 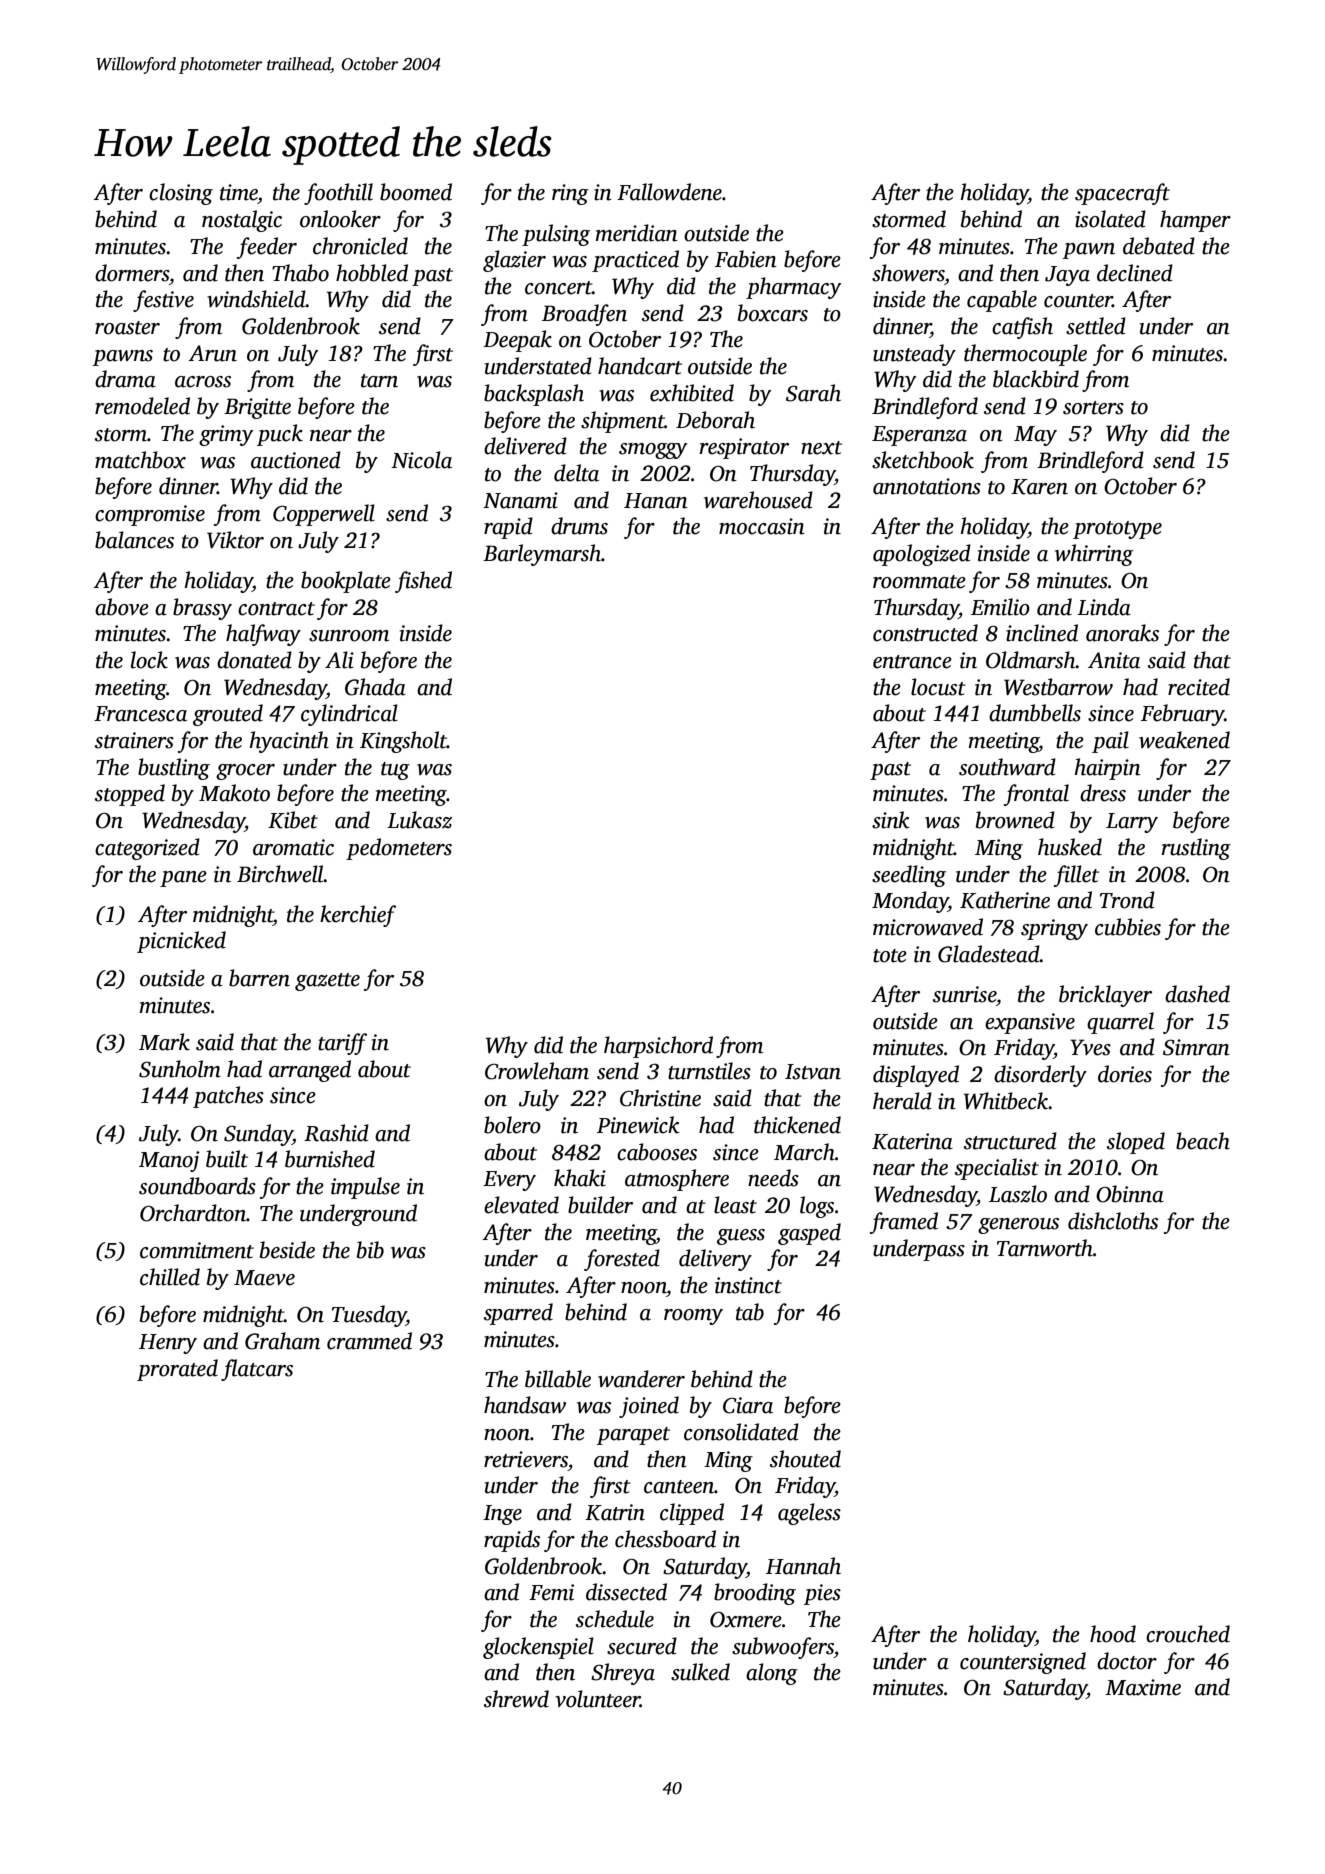 What do you see at coordinates (516, 1699) in the image?
I see `shrewd` at bounding box center [516, 1699].
